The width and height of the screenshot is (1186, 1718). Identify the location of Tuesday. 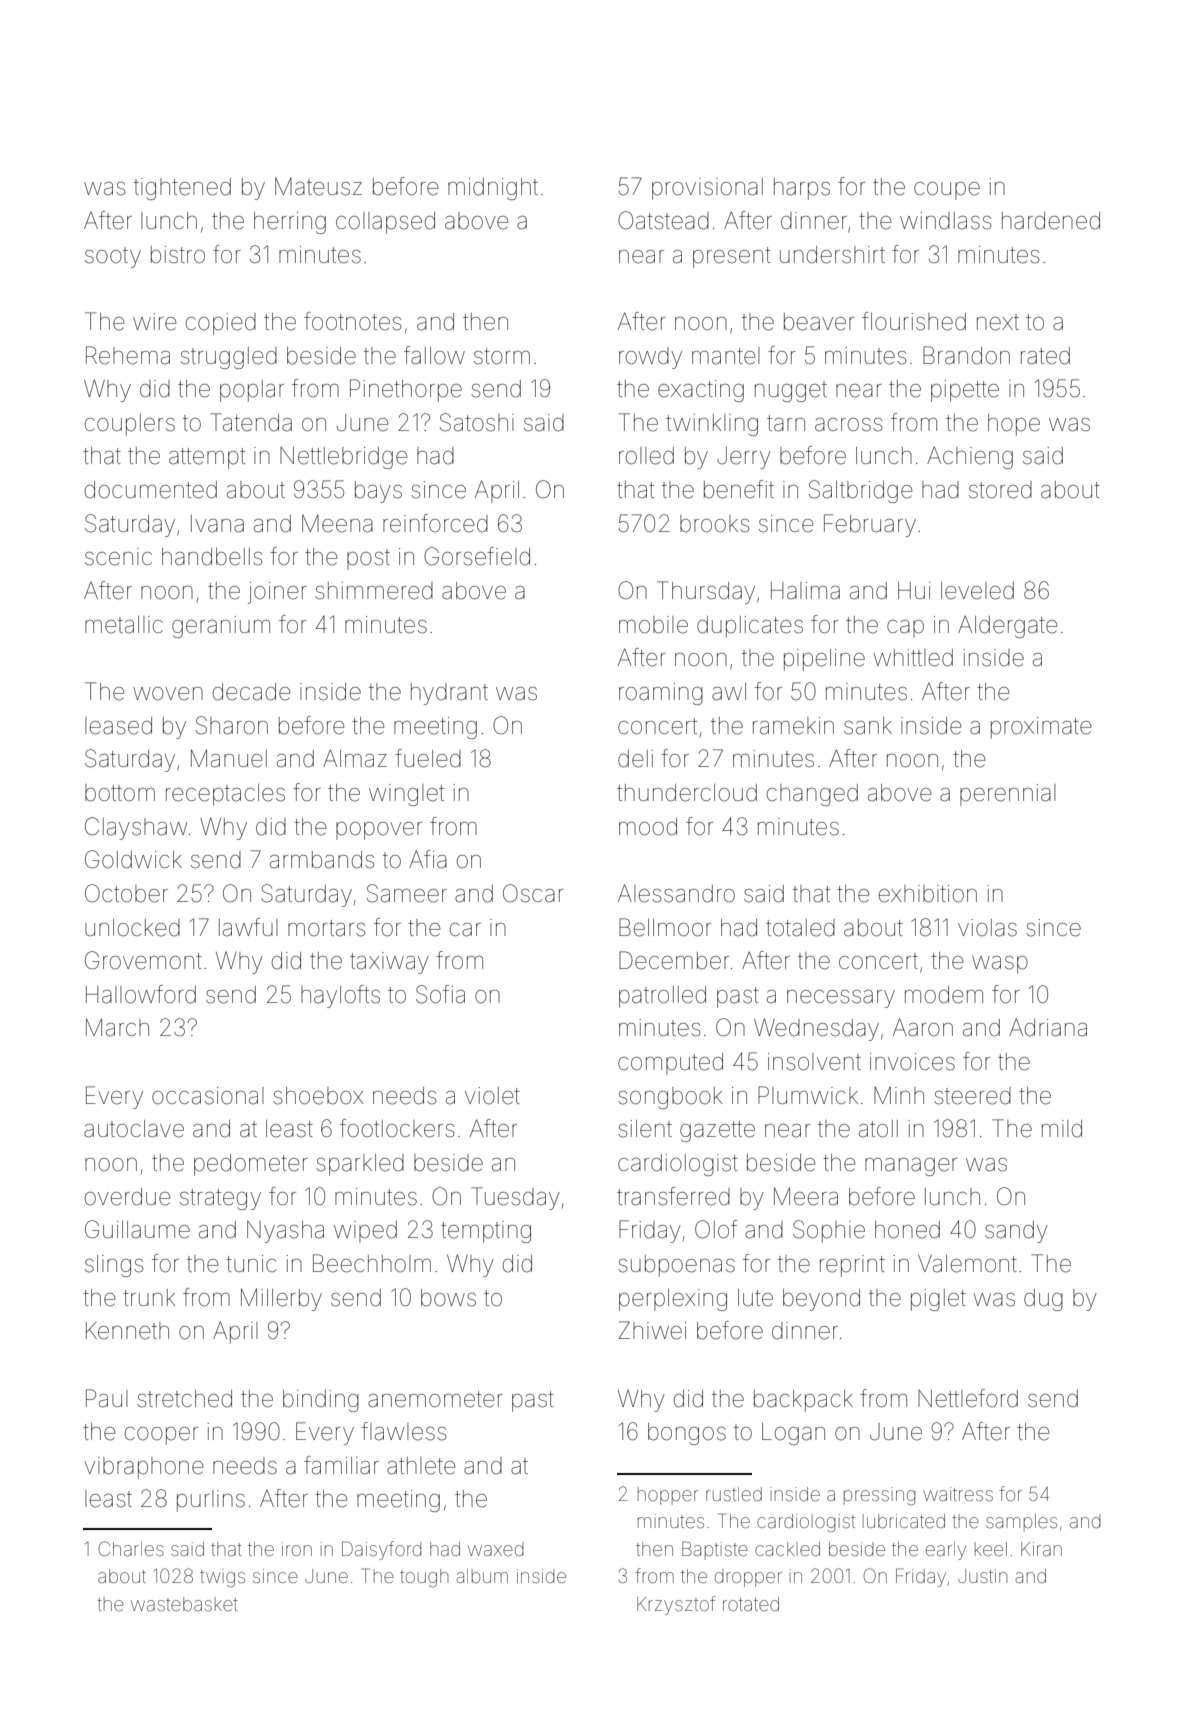
(515, 1198).
